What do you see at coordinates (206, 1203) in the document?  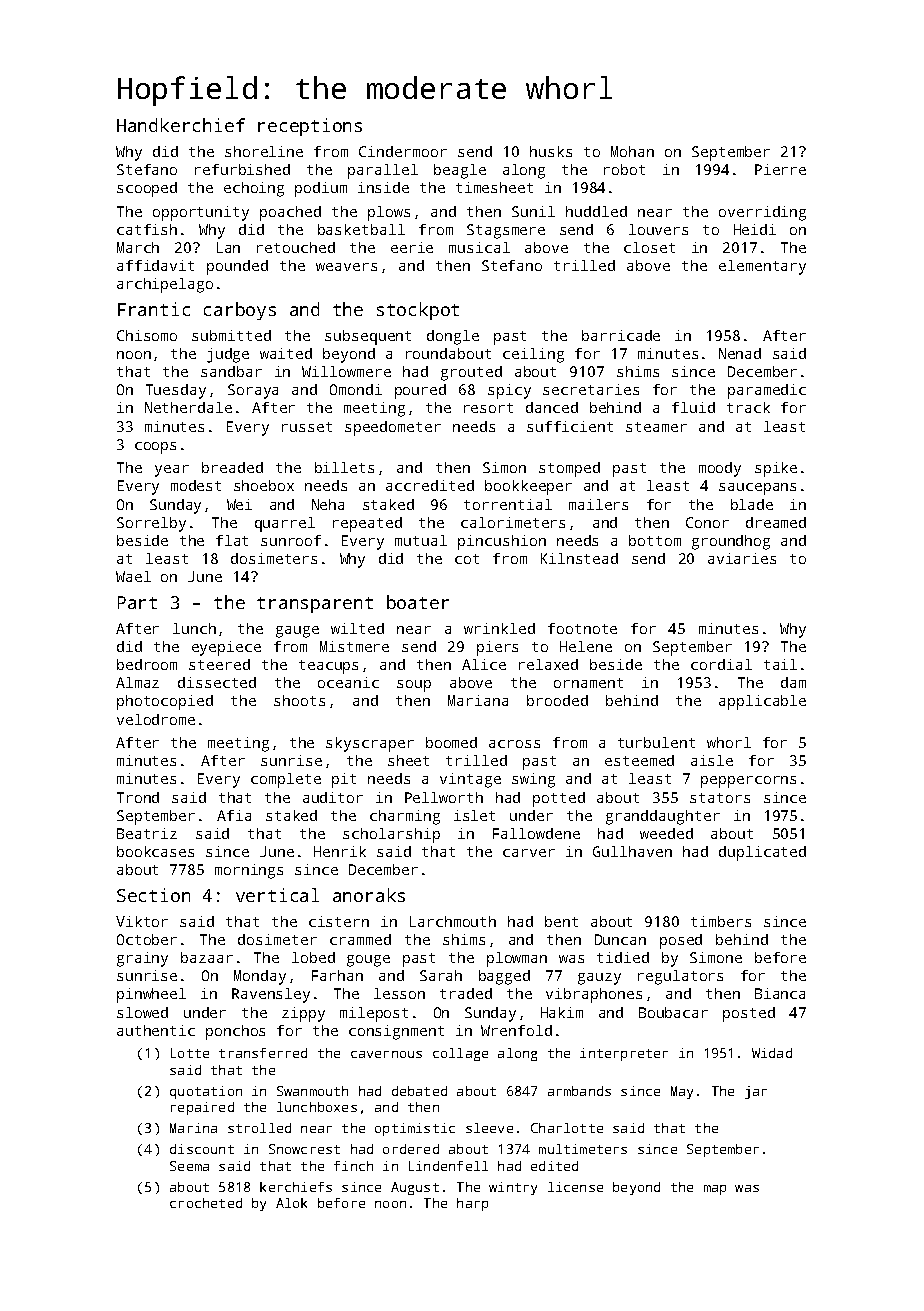 I see `crocheted` at bounding box center [206, 1203].
